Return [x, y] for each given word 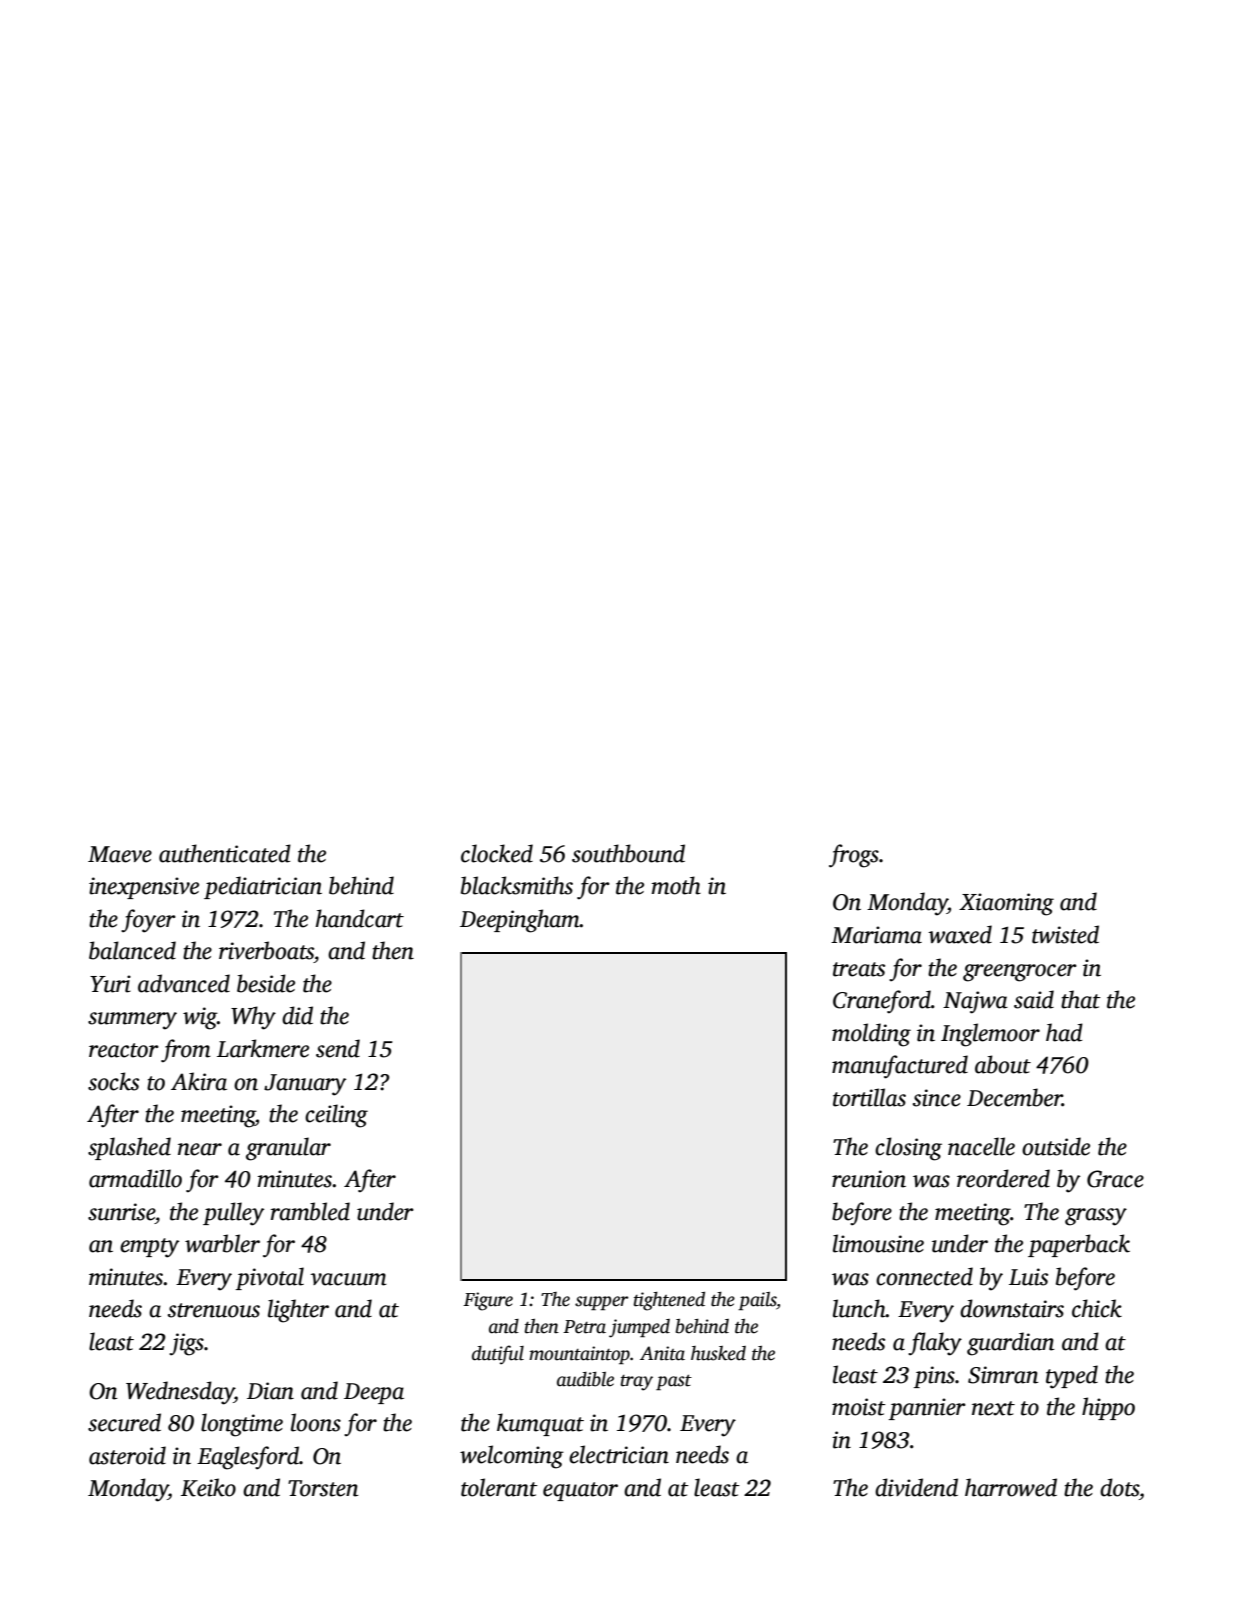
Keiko [208, 1487]
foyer [148, 921]
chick [1097, 1308]
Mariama [876, 935]
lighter [298, 1311]
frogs [854, 856]
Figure [488, 1301]
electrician [619, 1454]
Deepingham [520, 921]
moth [676, 885]
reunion [869, 1179]
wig [200, 1018]
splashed [129, 1148]
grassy [1096, 1217]
